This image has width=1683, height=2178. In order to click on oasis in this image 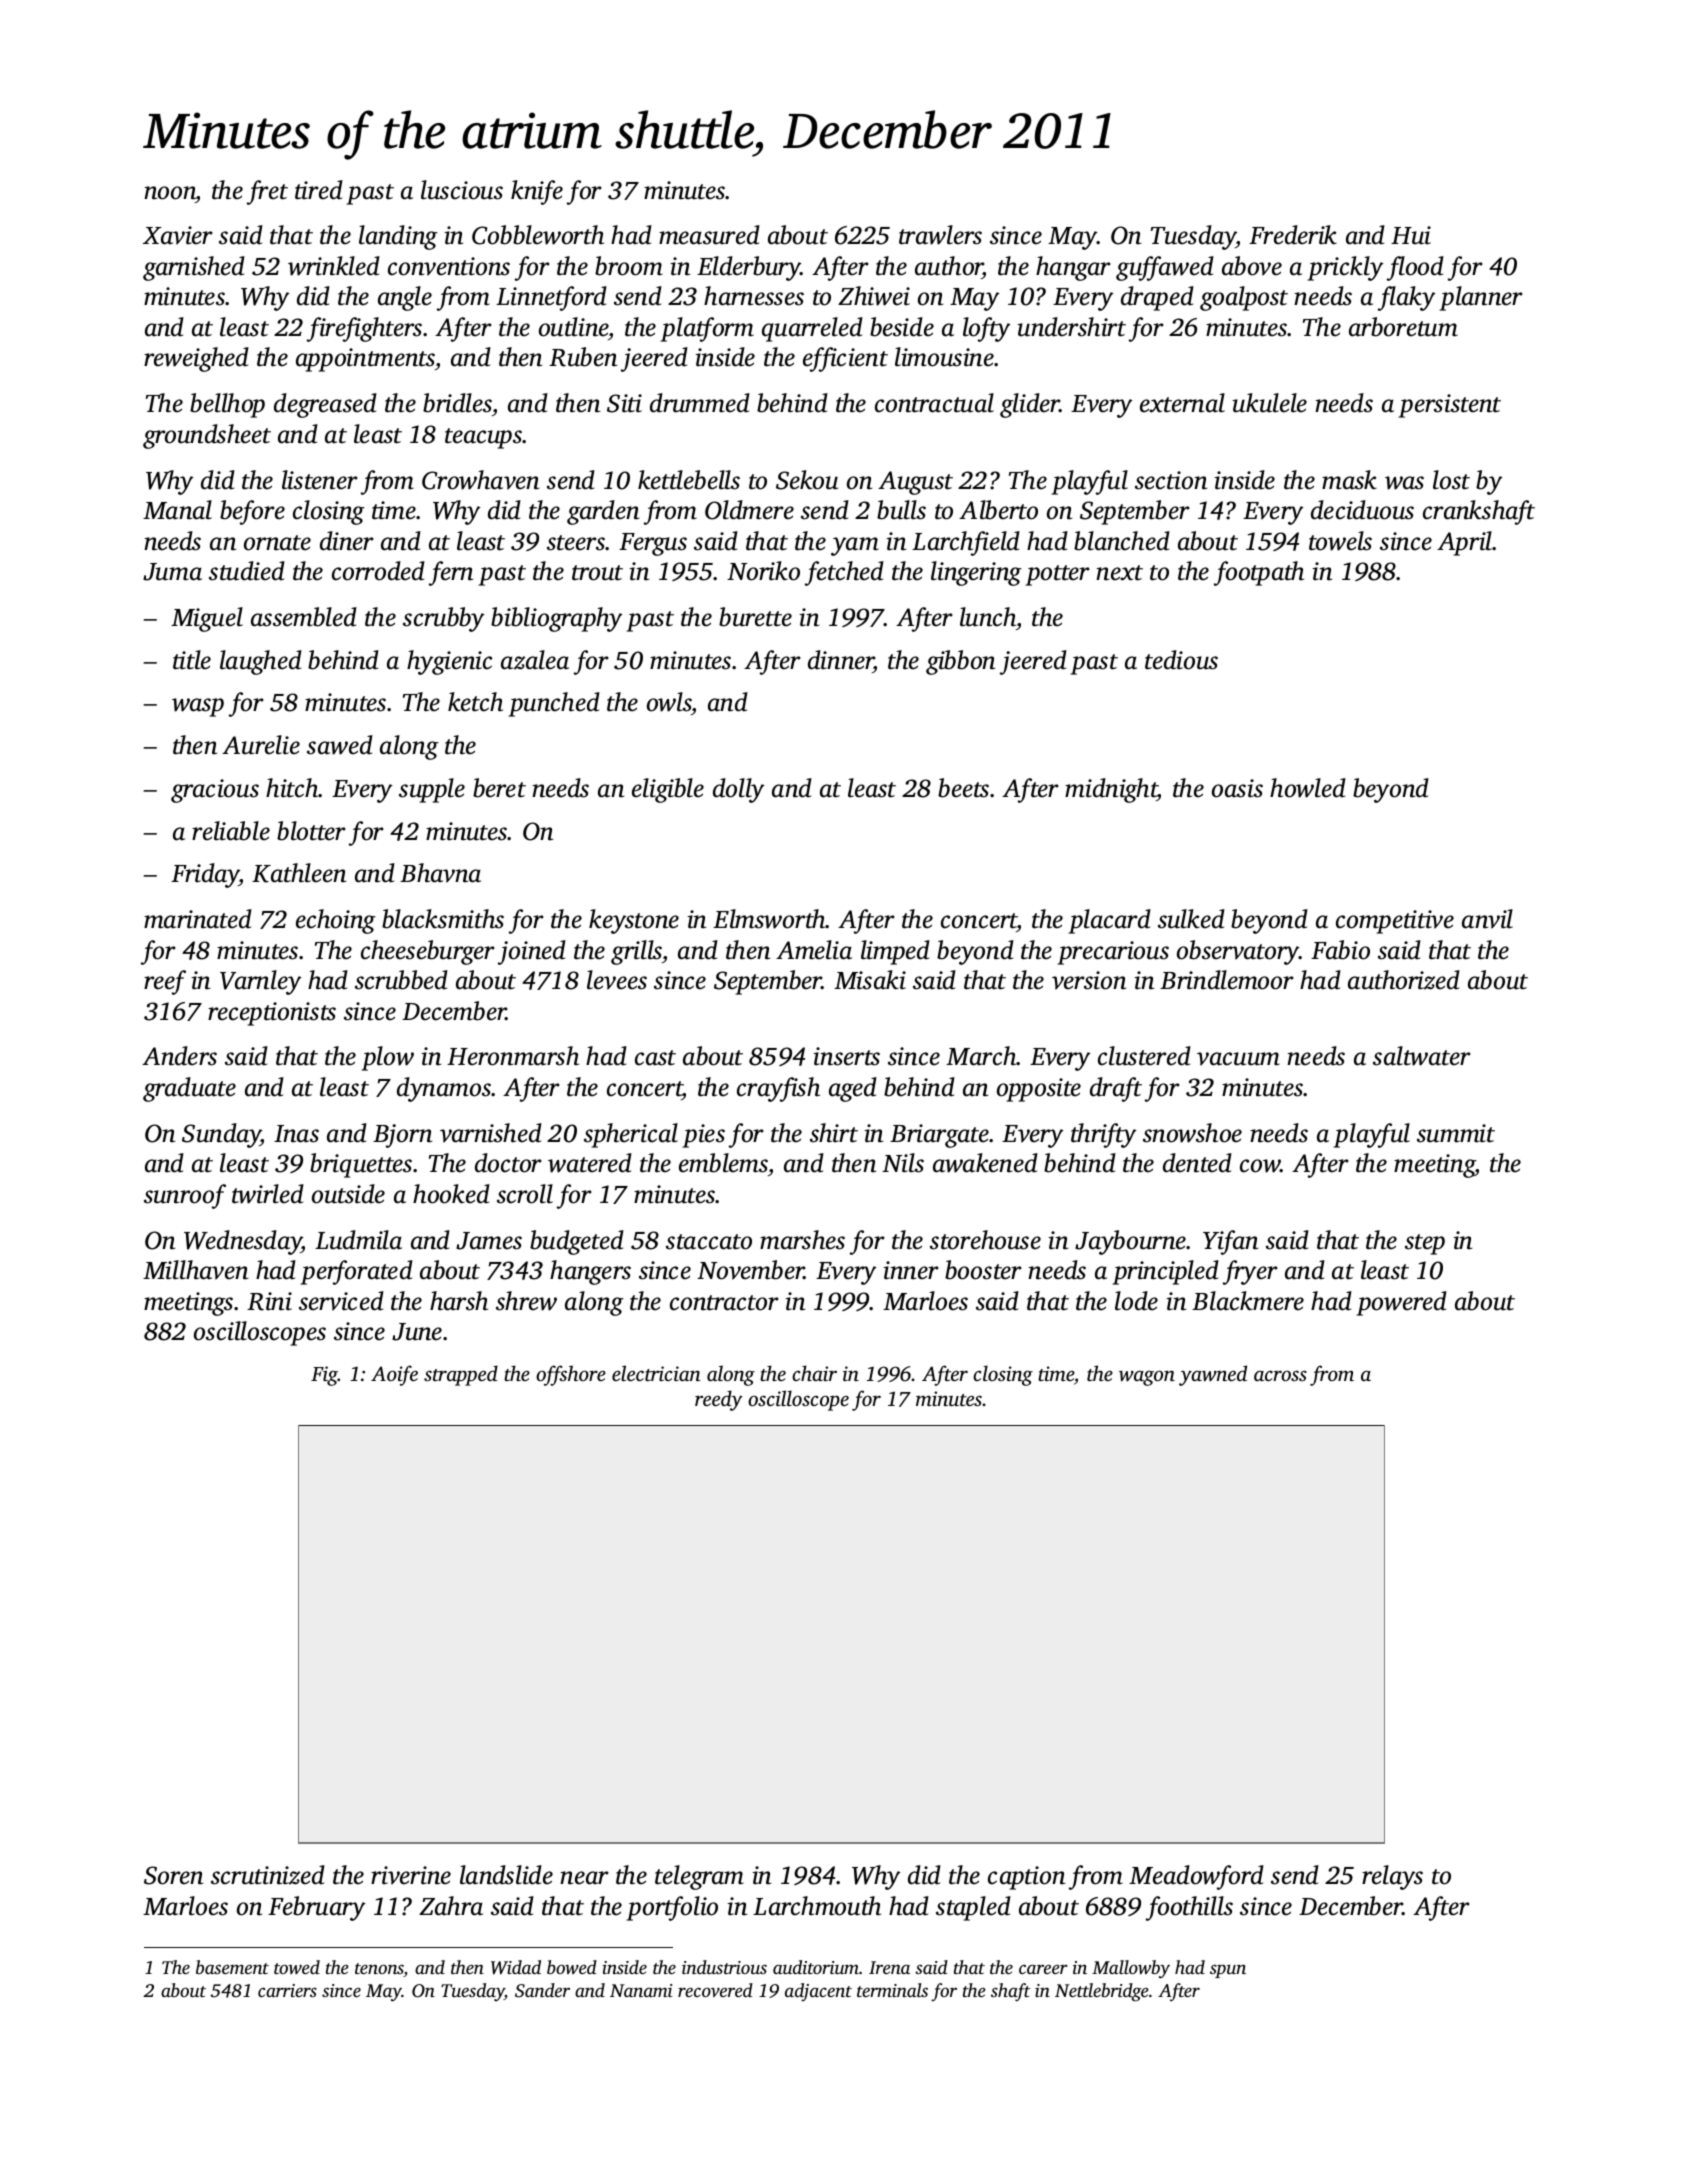, I will do `click(1237, 788)`.
